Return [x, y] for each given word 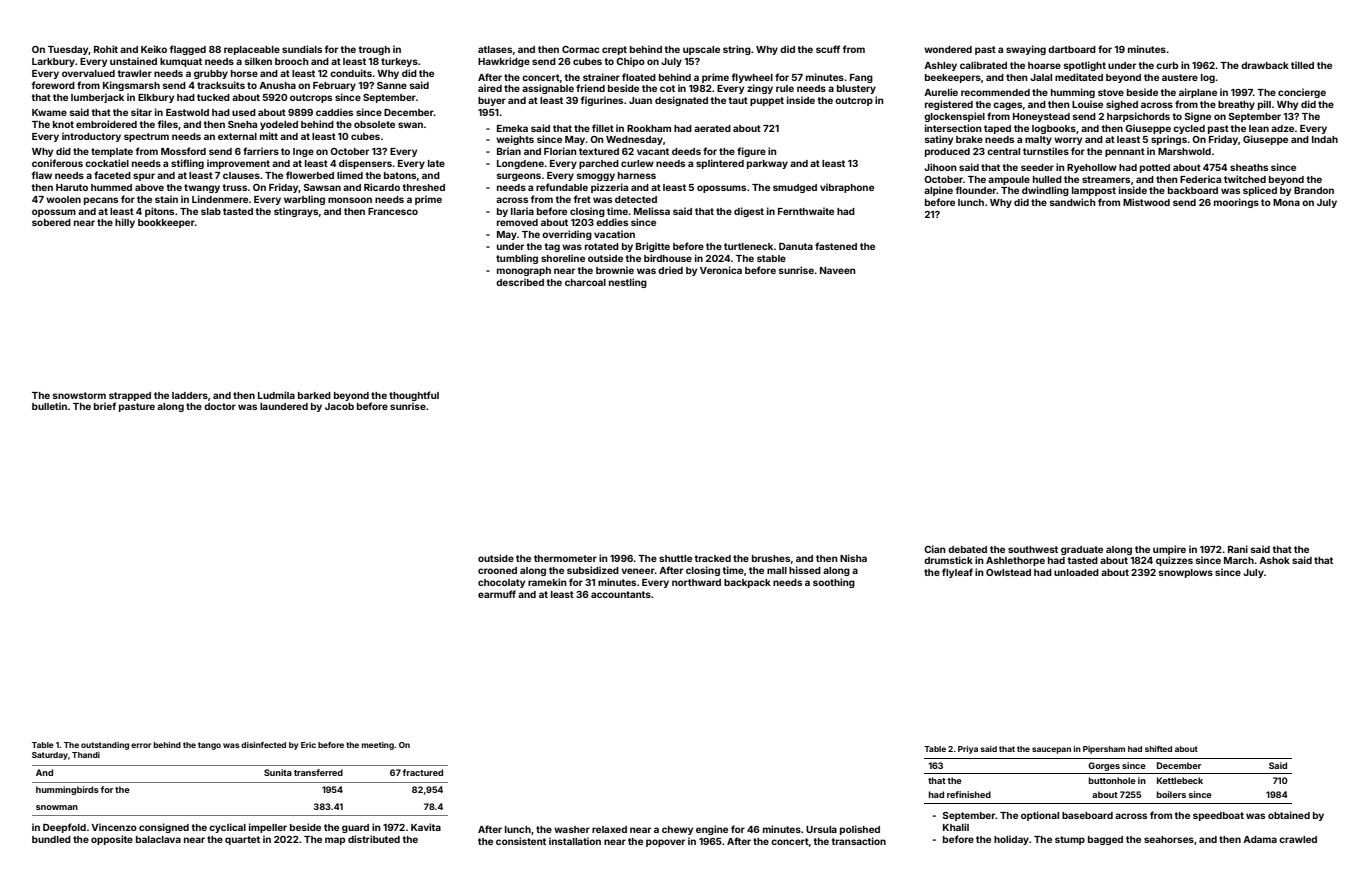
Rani [1238, 549]
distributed [374, 839]
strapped [130, 396]
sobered [51, 222]
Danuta [796, 246]
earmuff [497, 594]
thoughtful [414, 396]
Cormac [581, 49]
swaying [1026, 50]
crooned [497, 570]
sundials [302, 49]
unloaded [1076, 572]
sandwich [1073, 202]
